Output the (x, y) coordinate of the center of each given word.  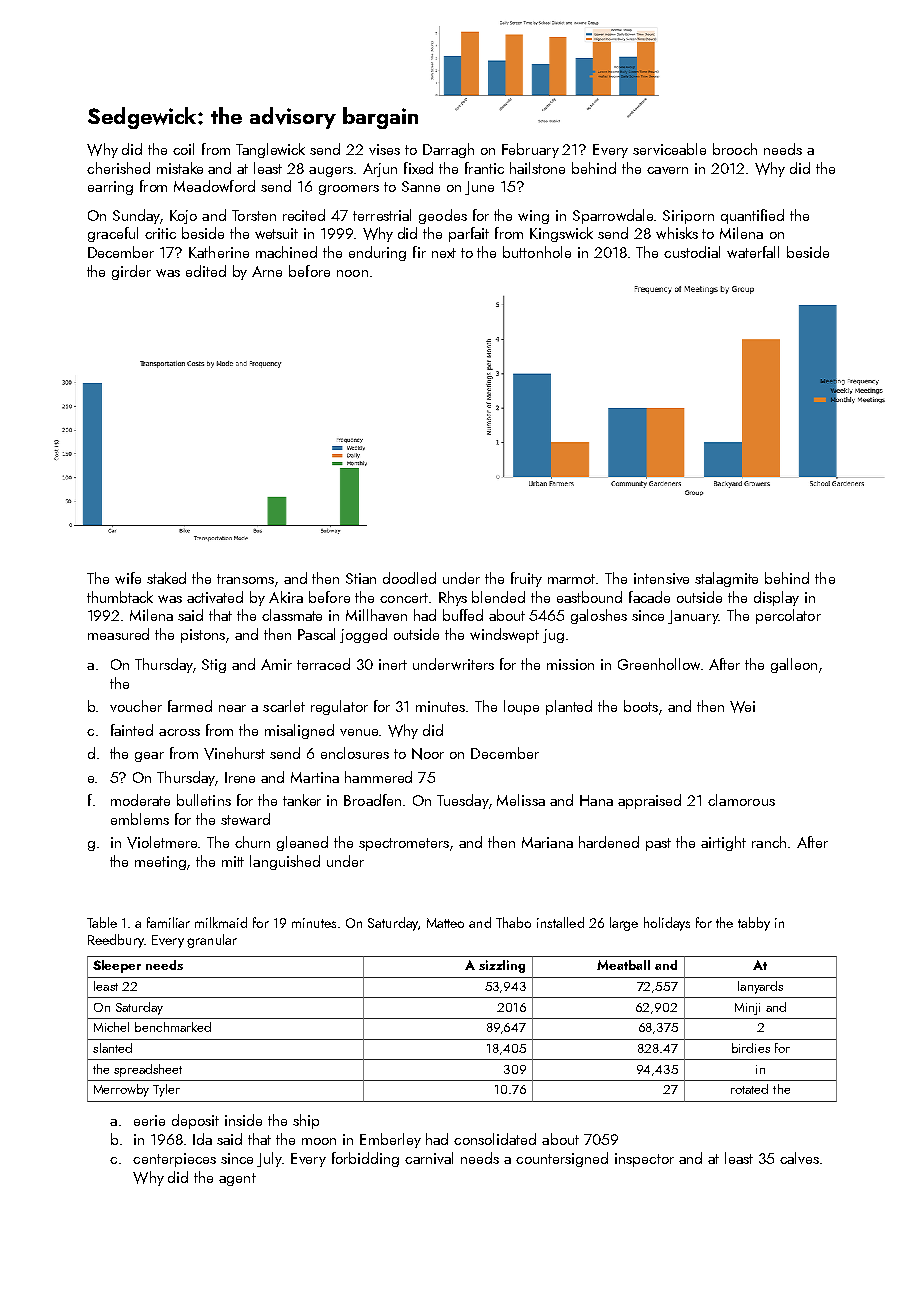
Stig (214, 666)
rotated (749, 1089)
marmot (572, 579)
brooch (735, 149)
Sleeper (117, 966)
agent (237, 1179)
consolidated (495, 1139)
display (776, 598)
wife (128, 578)
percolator (788, 616)
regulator (339, 707)
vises (384, 149)
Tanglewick (270, 150)
